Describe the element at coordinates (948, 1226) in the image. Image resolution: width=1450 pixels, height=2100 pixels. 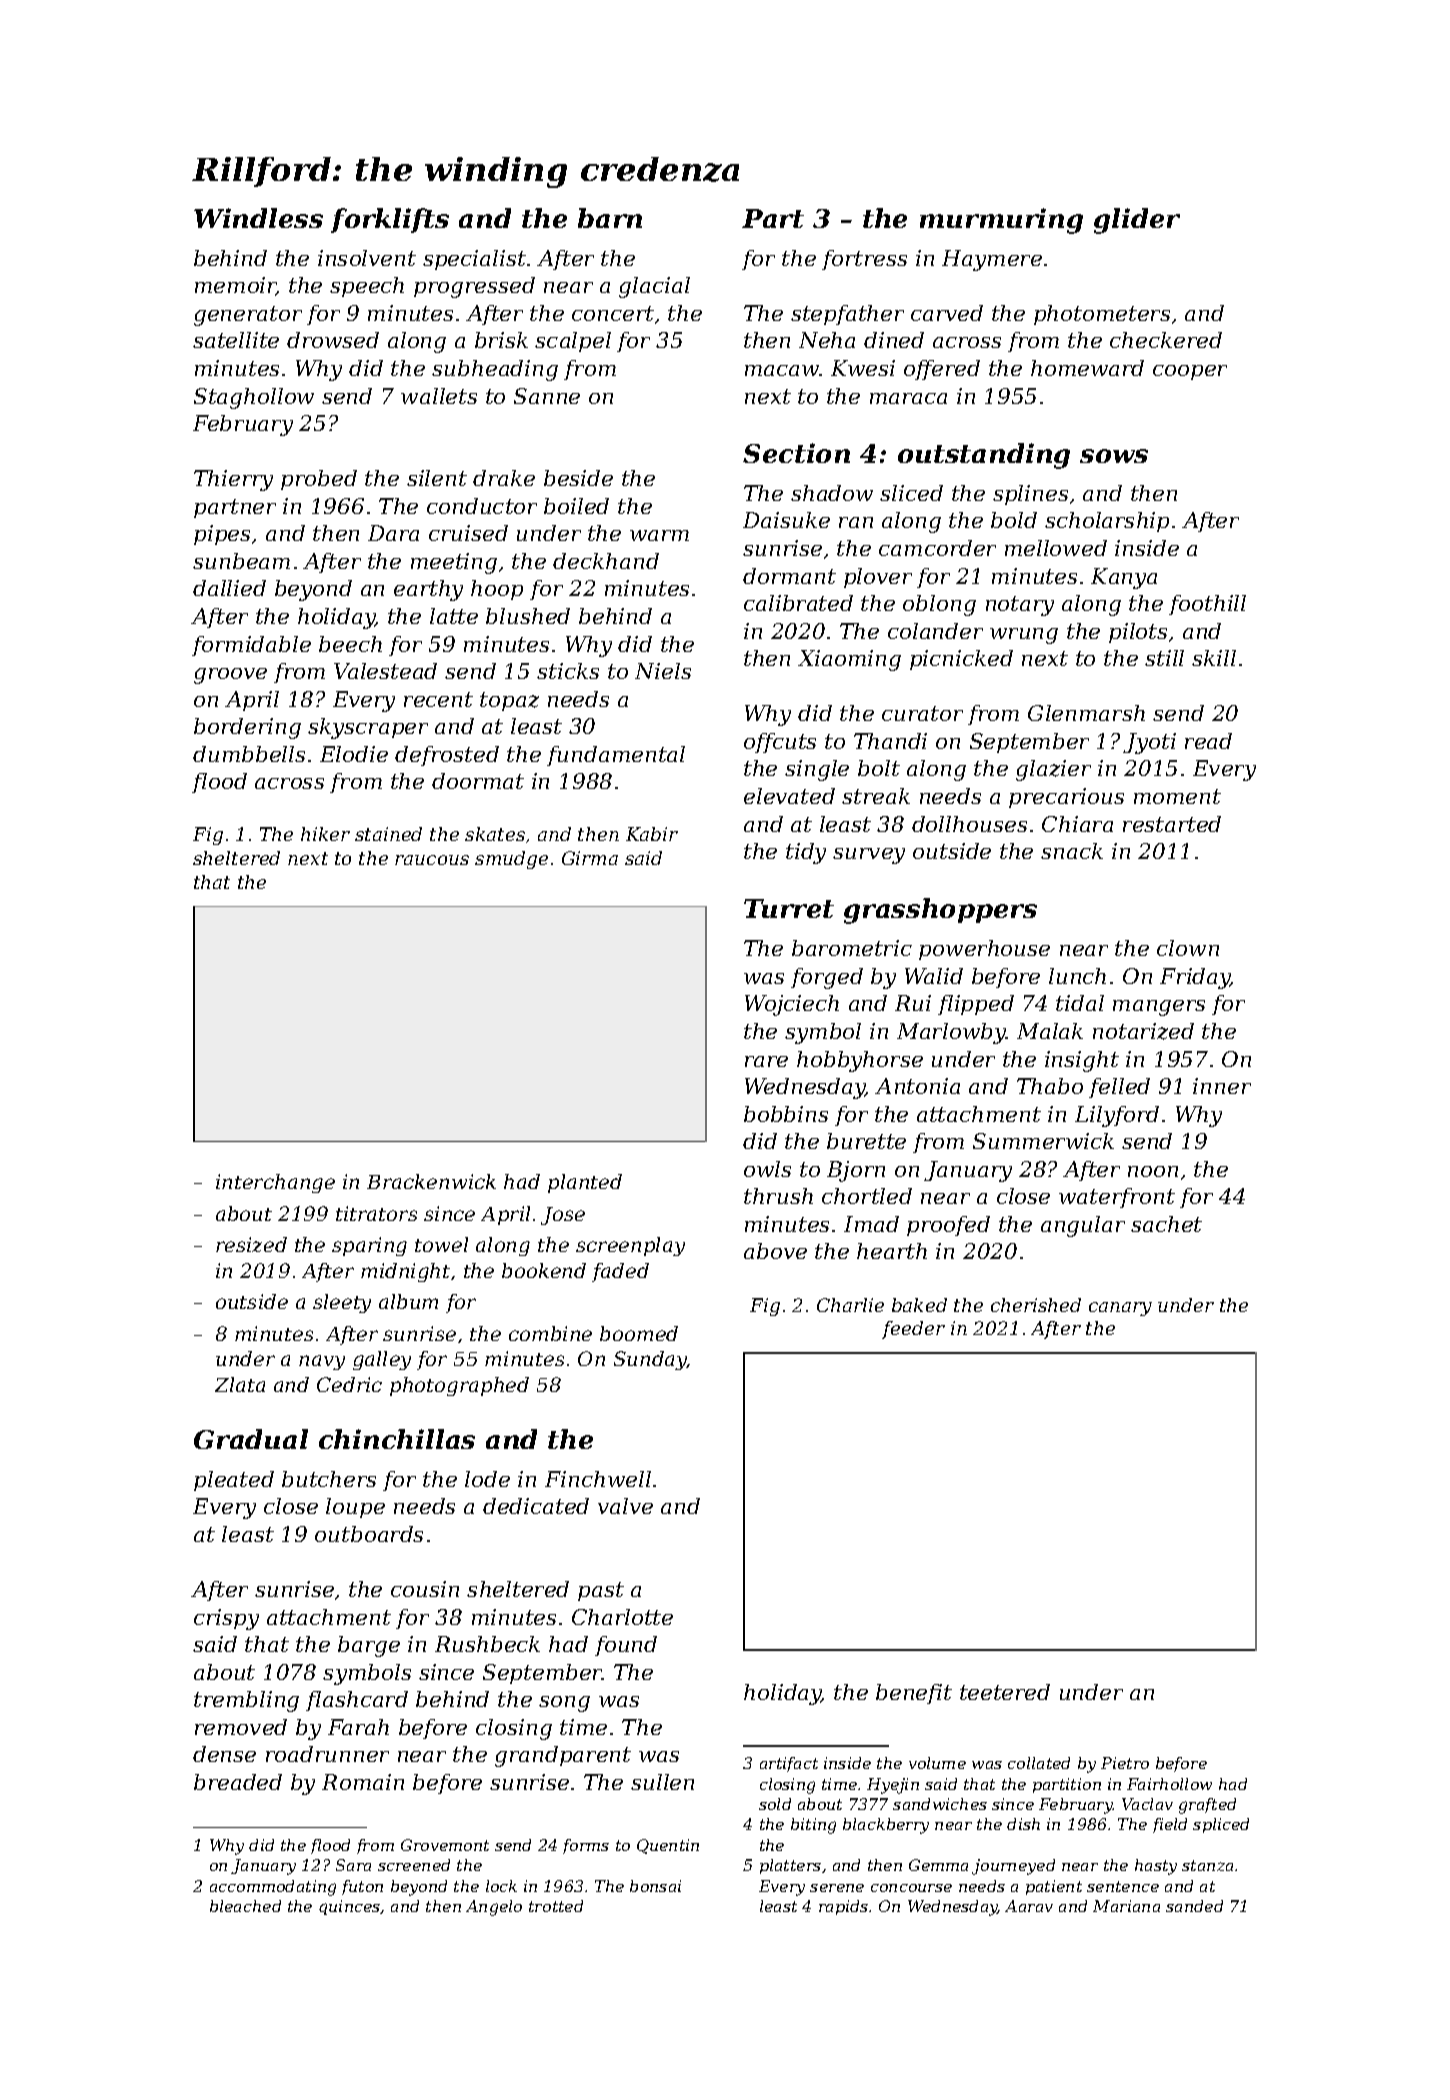
I see `proofed` at that location.
